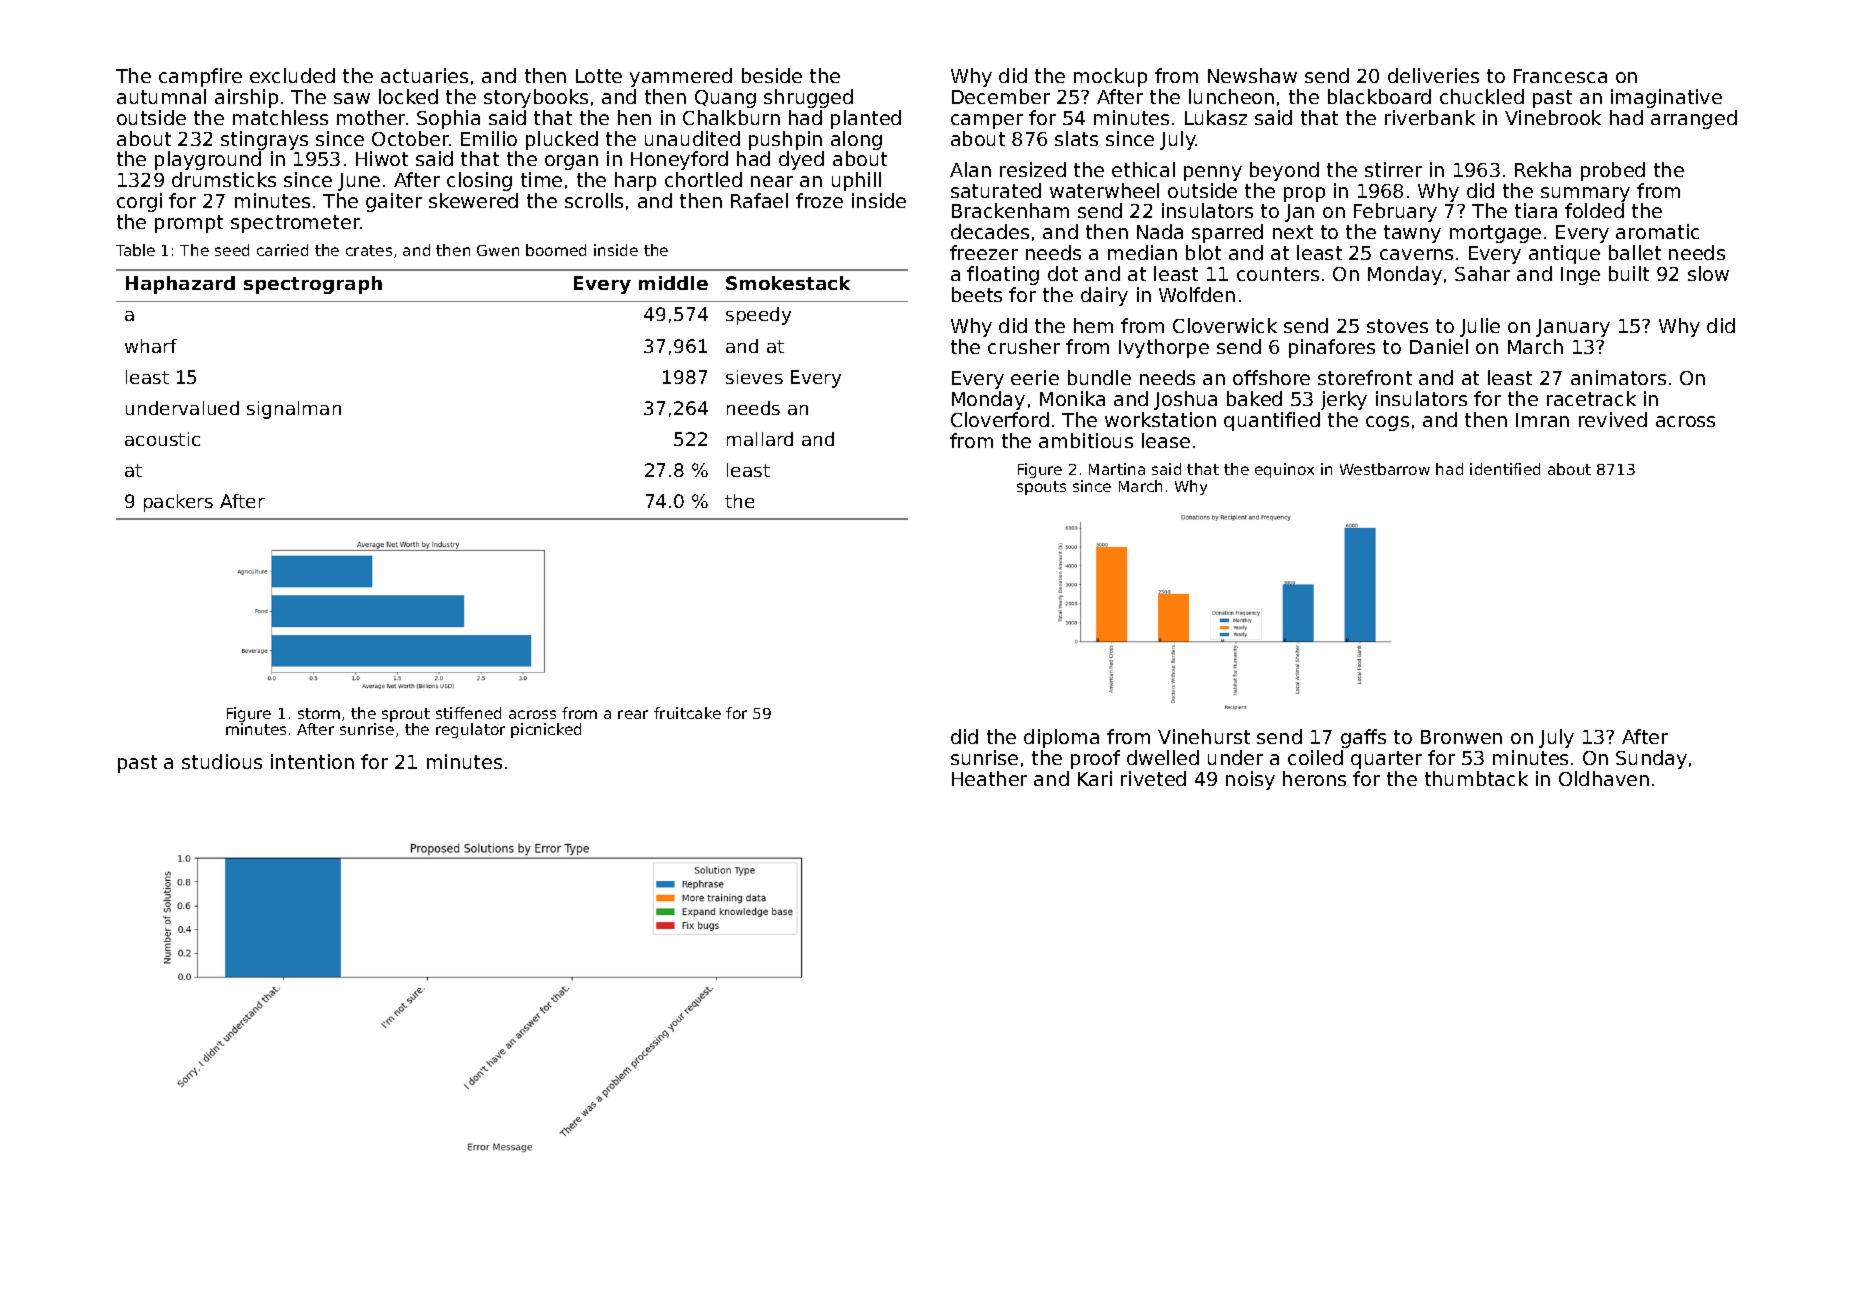 Image resolution: width=1858 pixels, height=1313 pixels. I want to click on spouts, so click(1041, 488).
